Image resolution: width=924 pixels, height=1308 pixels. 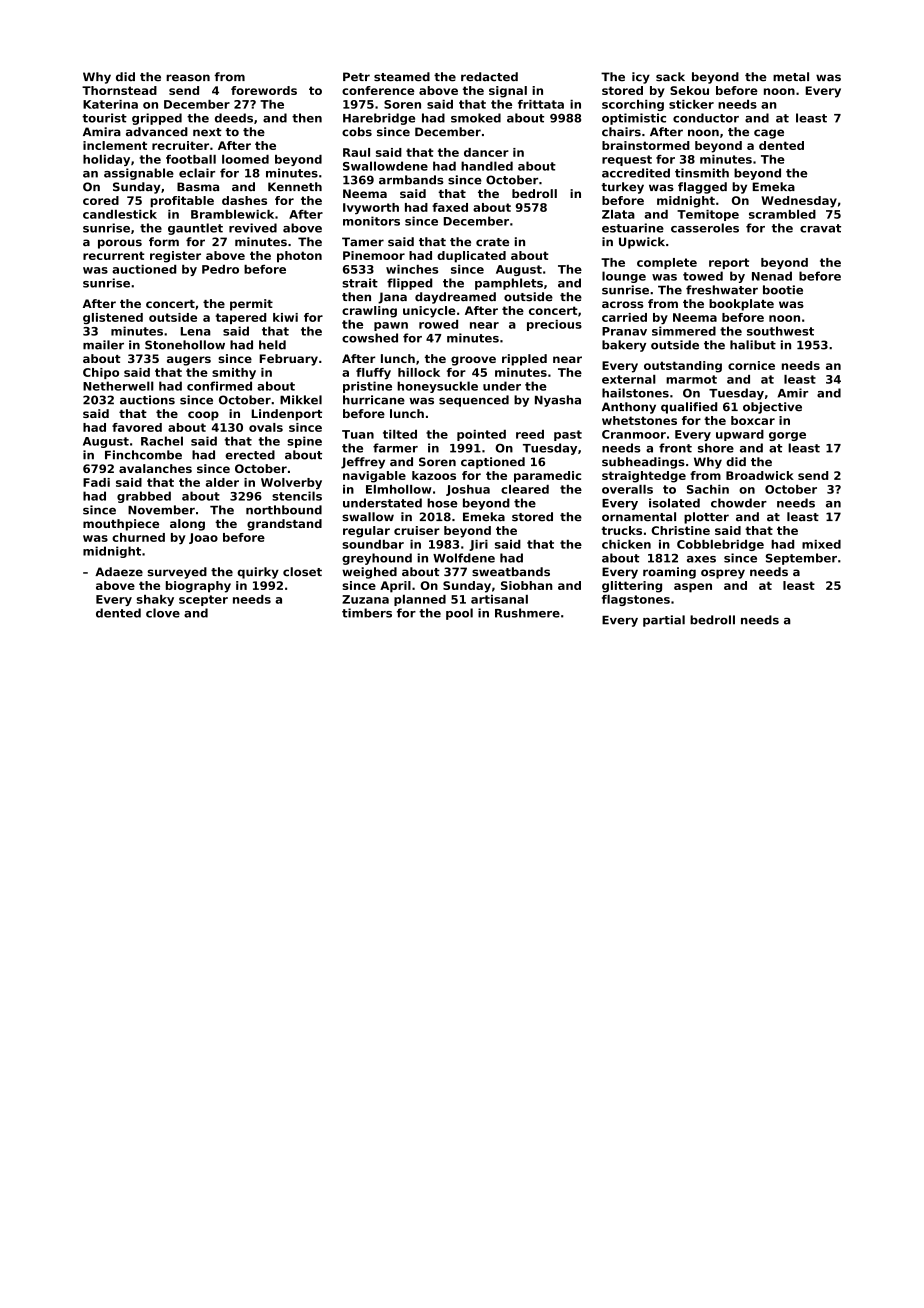 I want to click on timbers, so click(x=367, y=613).
